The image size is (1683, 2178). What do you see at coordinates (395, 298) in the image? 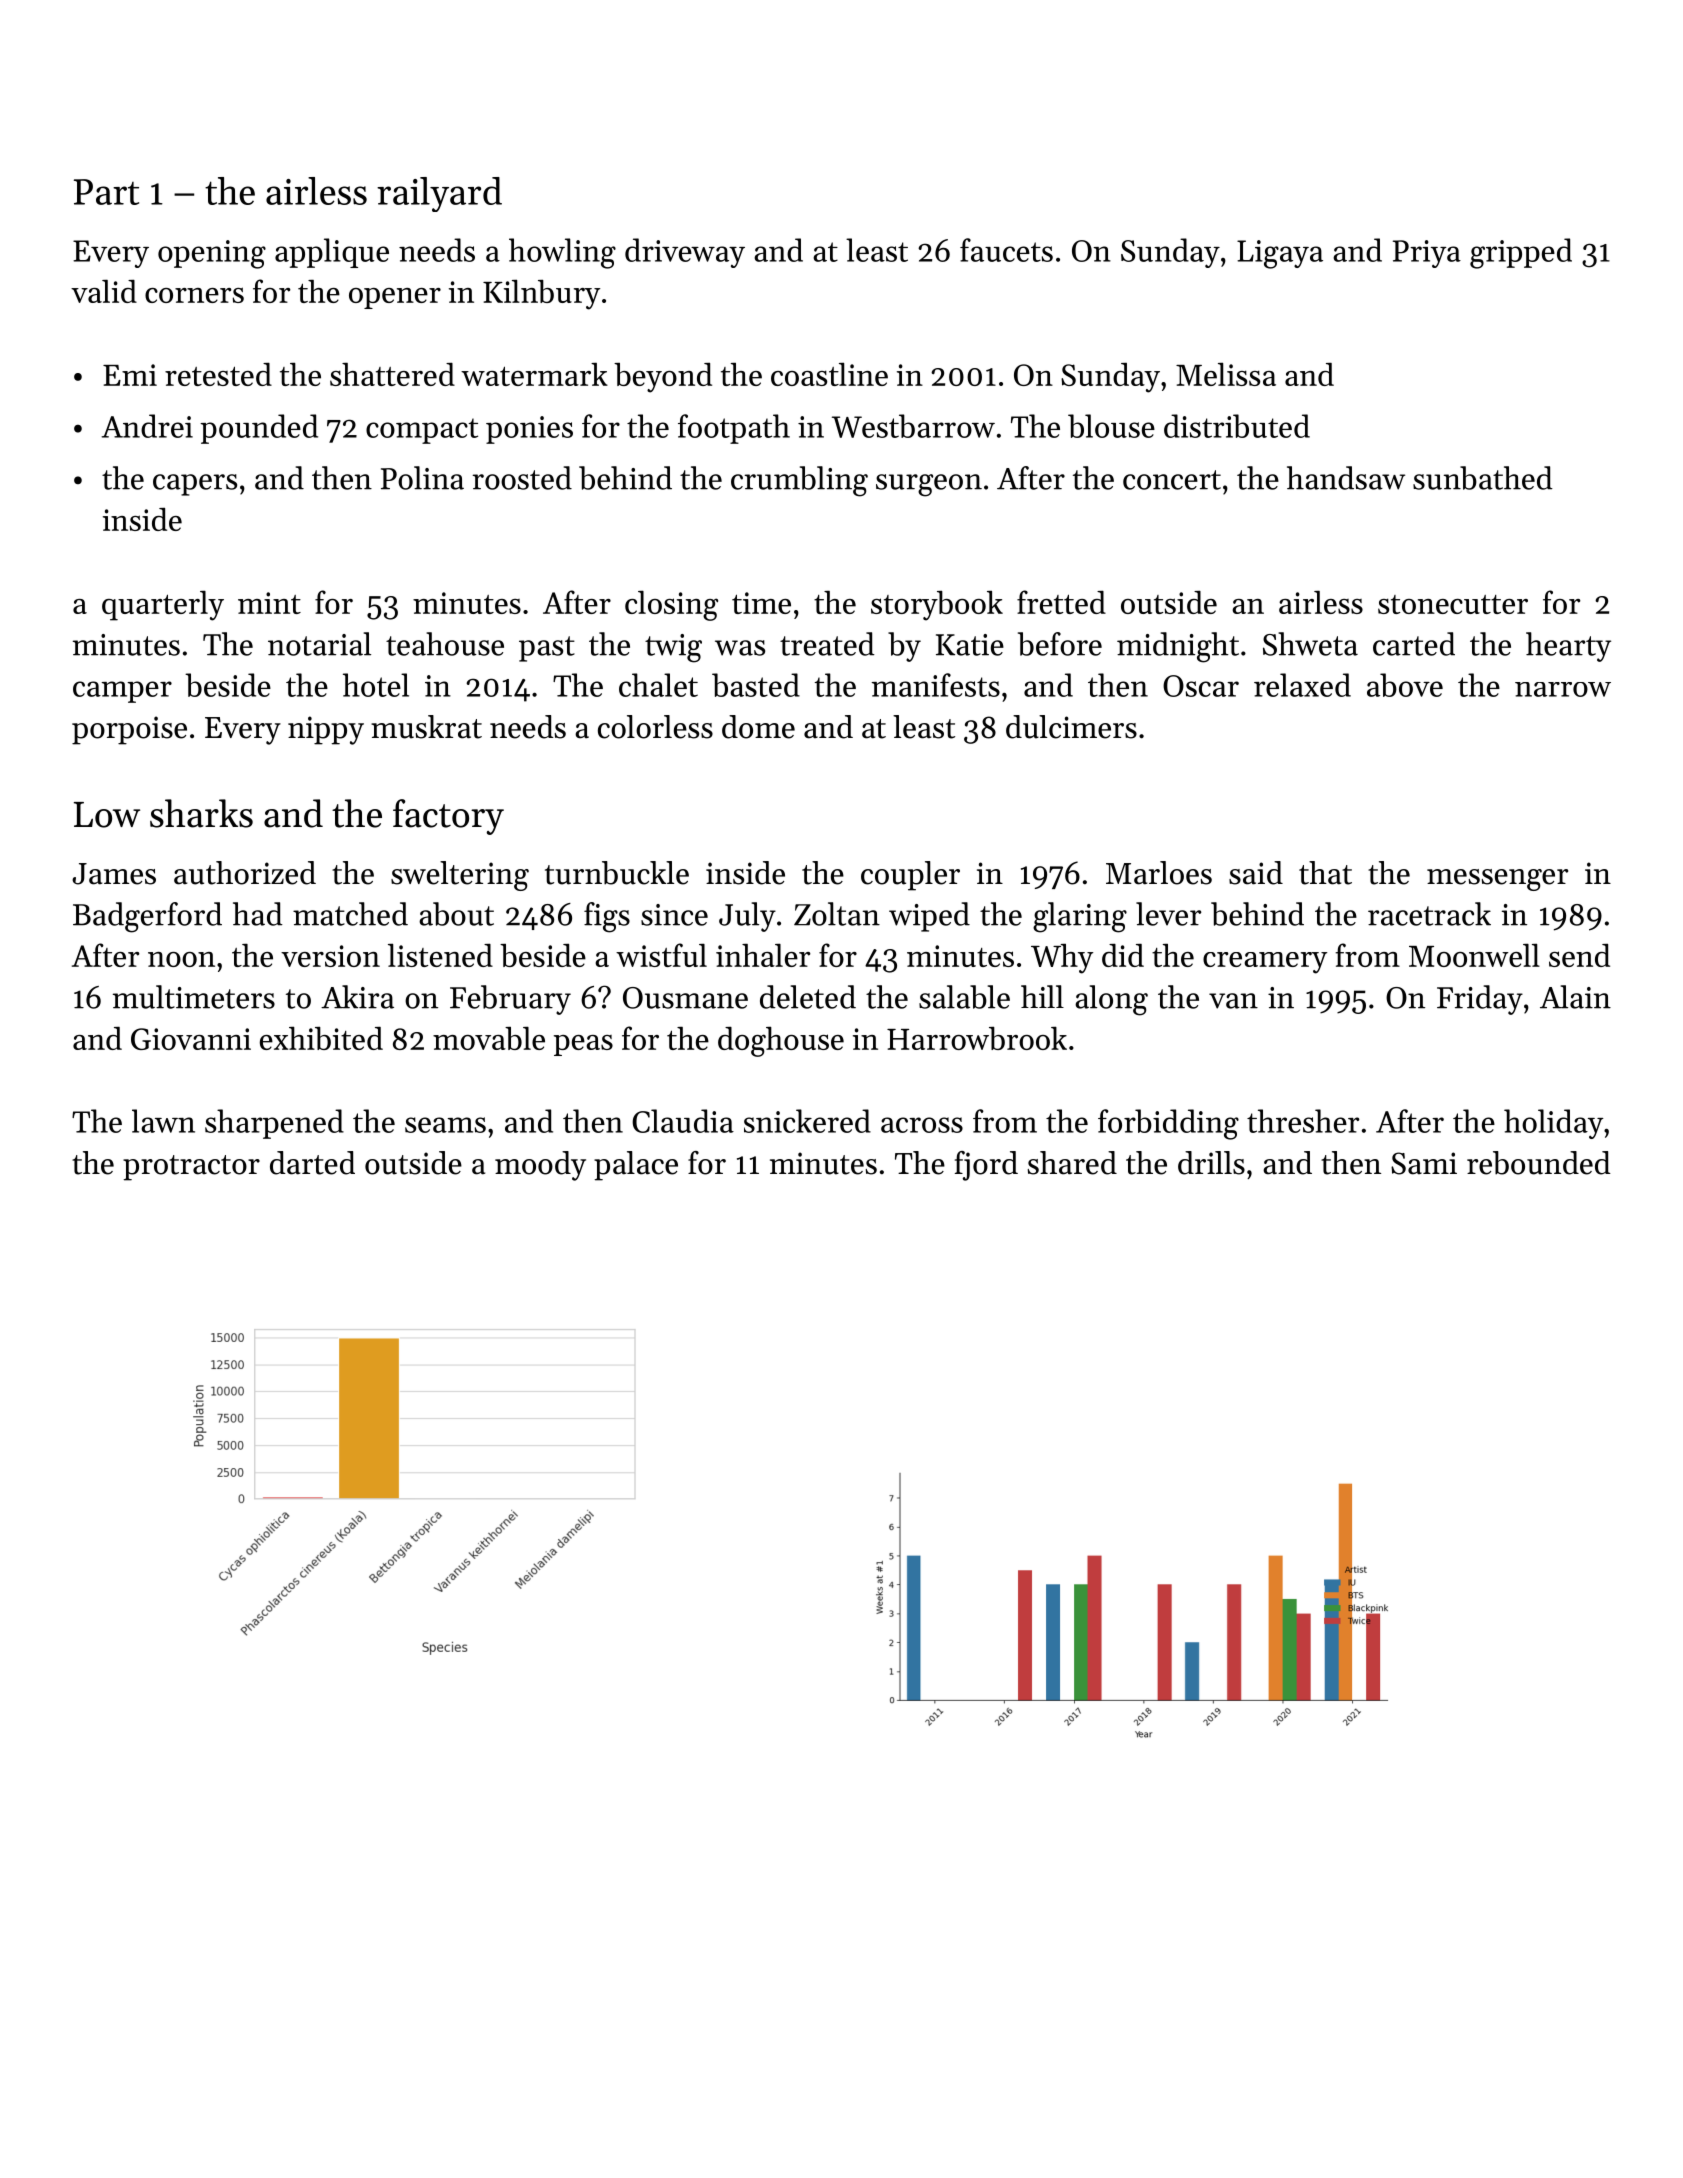
I see `opener` at bounding box center [395, 298].
